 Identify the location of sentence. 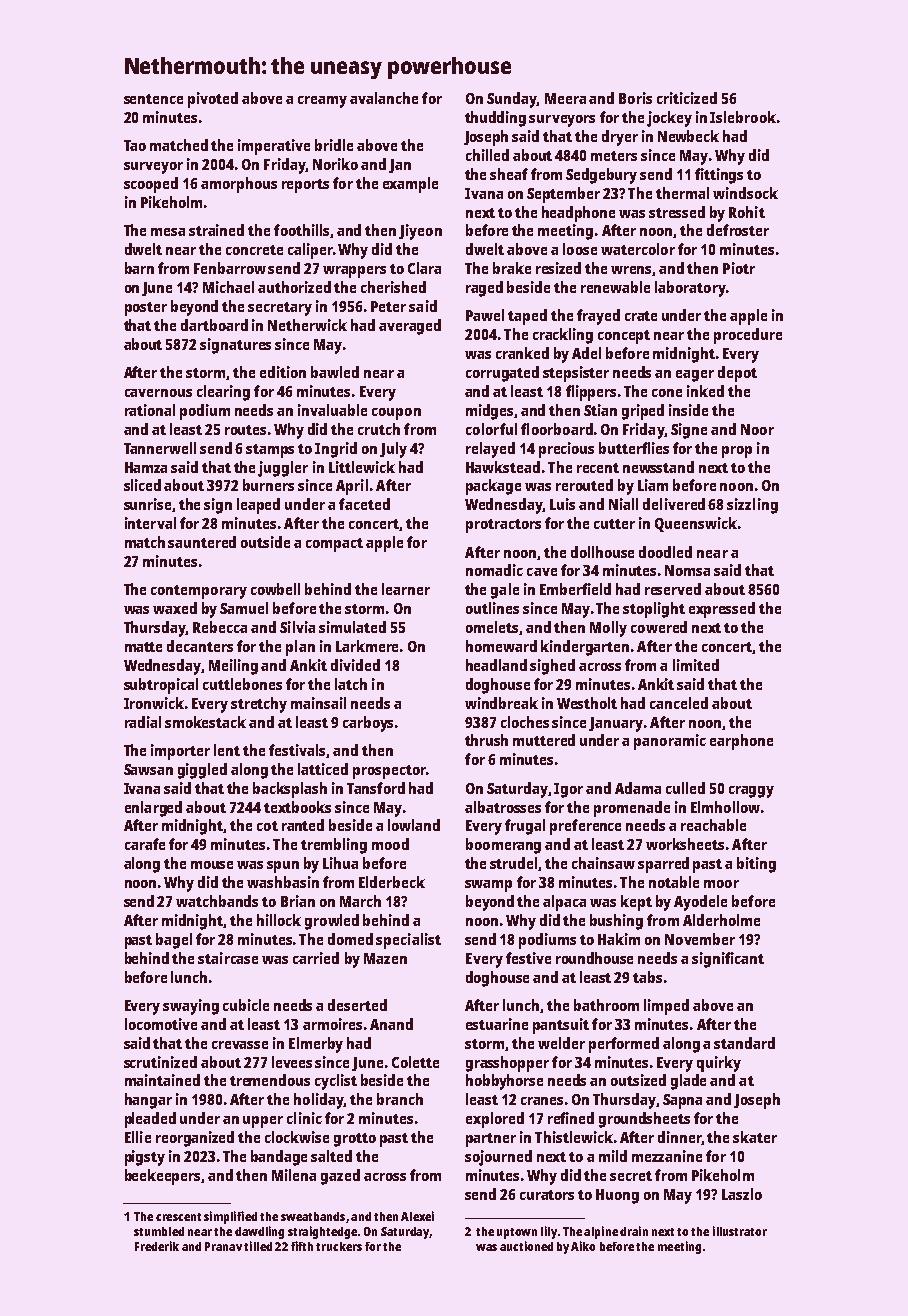
(153, 99).
